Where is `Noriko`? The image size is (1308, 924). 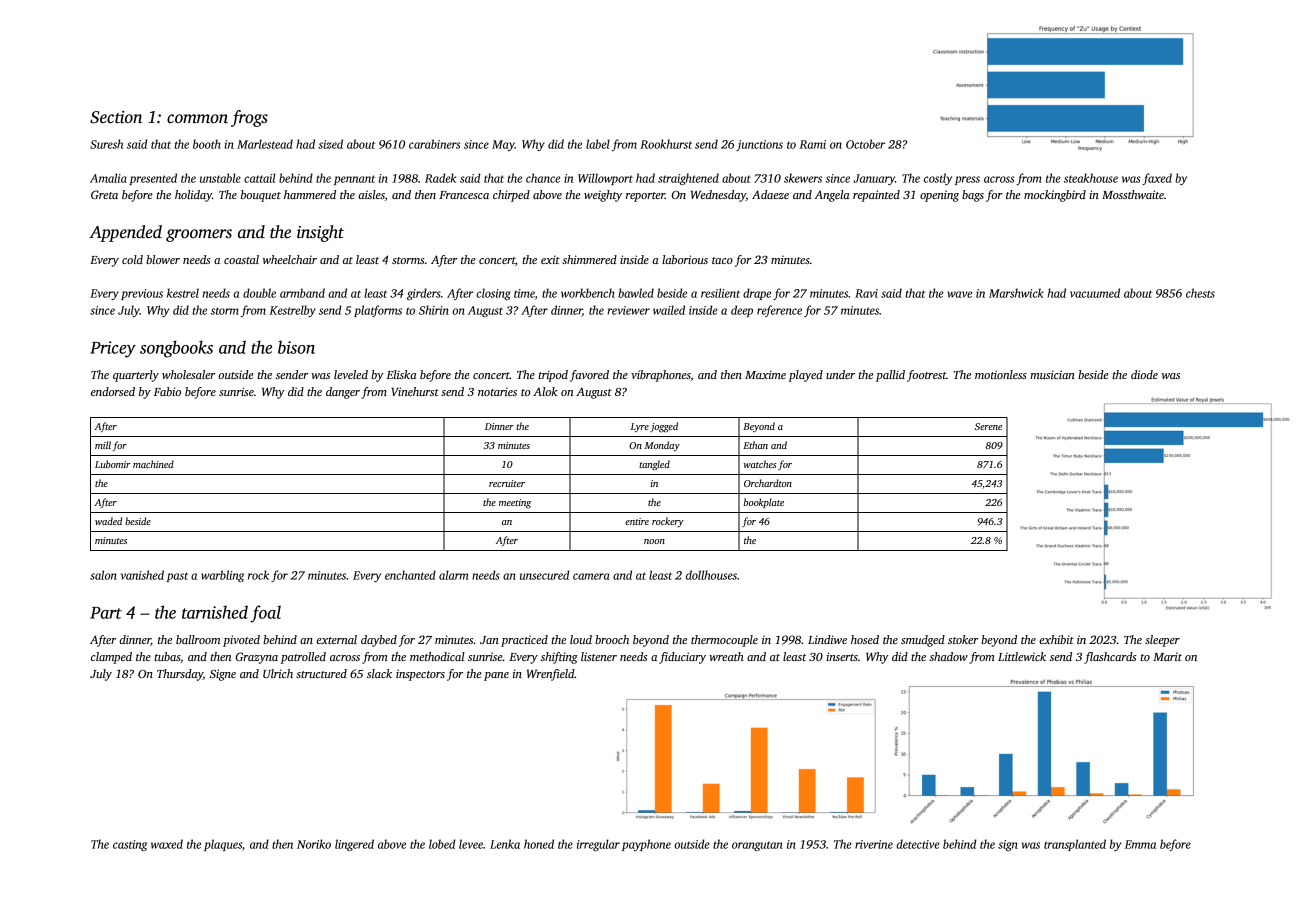 Noriko is located at coordinates (314, 844).
